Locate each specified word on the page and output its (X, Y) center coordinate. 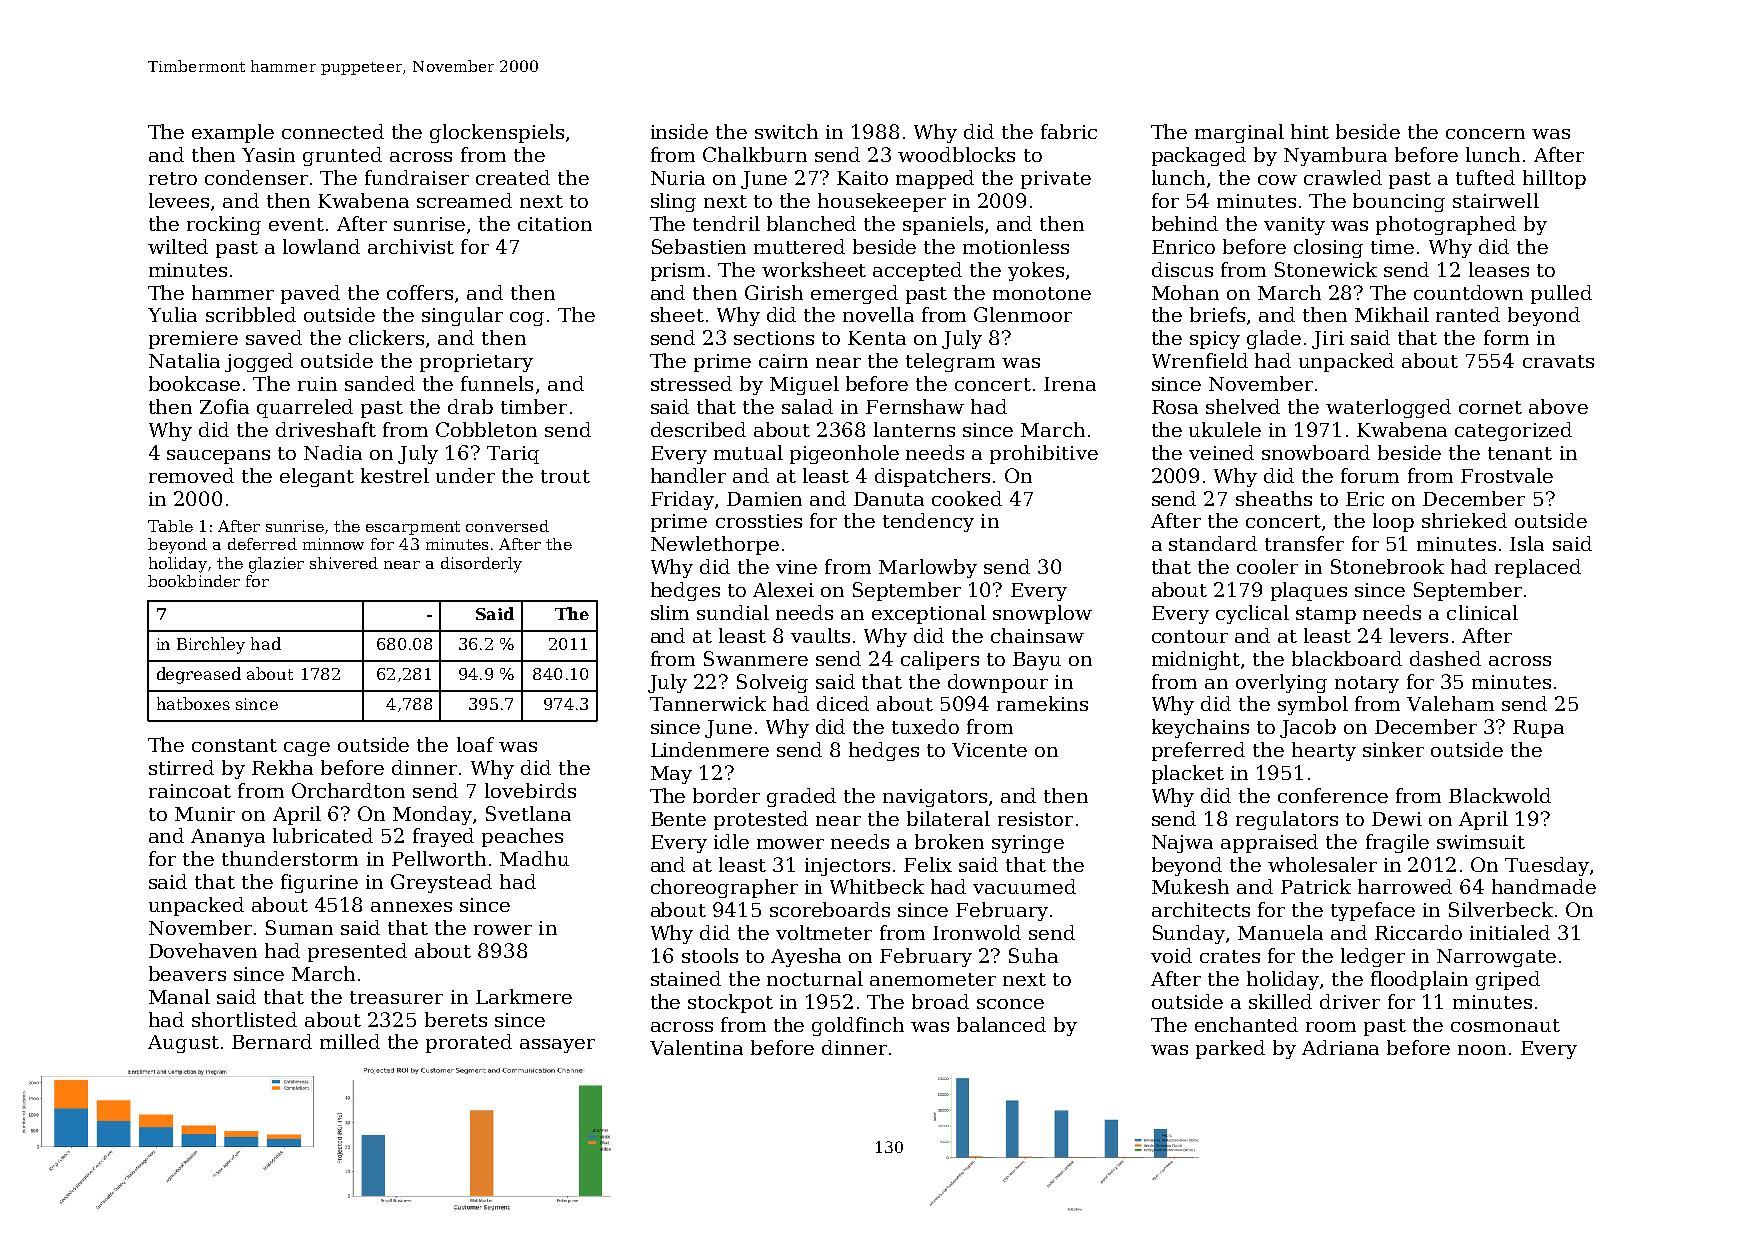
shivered (344, 563)
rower (503, 930)
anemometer (933, 979)
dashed (1445, 658)
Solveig (772, 683)
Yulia (172, 314)
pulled (1561, 294)
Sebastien (699, 246)
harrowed (1405, 886)
